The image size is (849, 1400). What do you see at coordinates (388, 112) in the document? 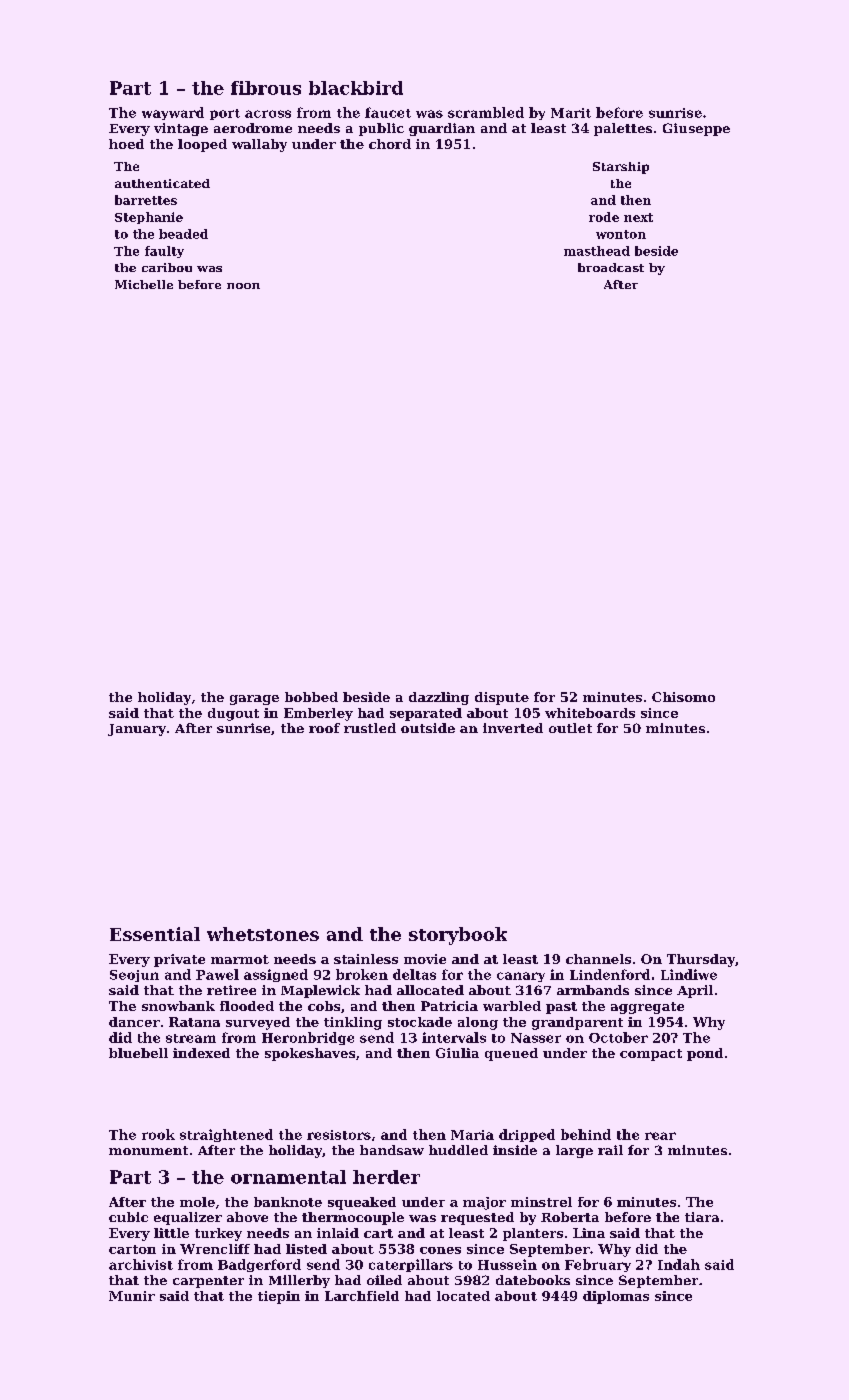
I see `faucet` at bounding box center [388, 112].
